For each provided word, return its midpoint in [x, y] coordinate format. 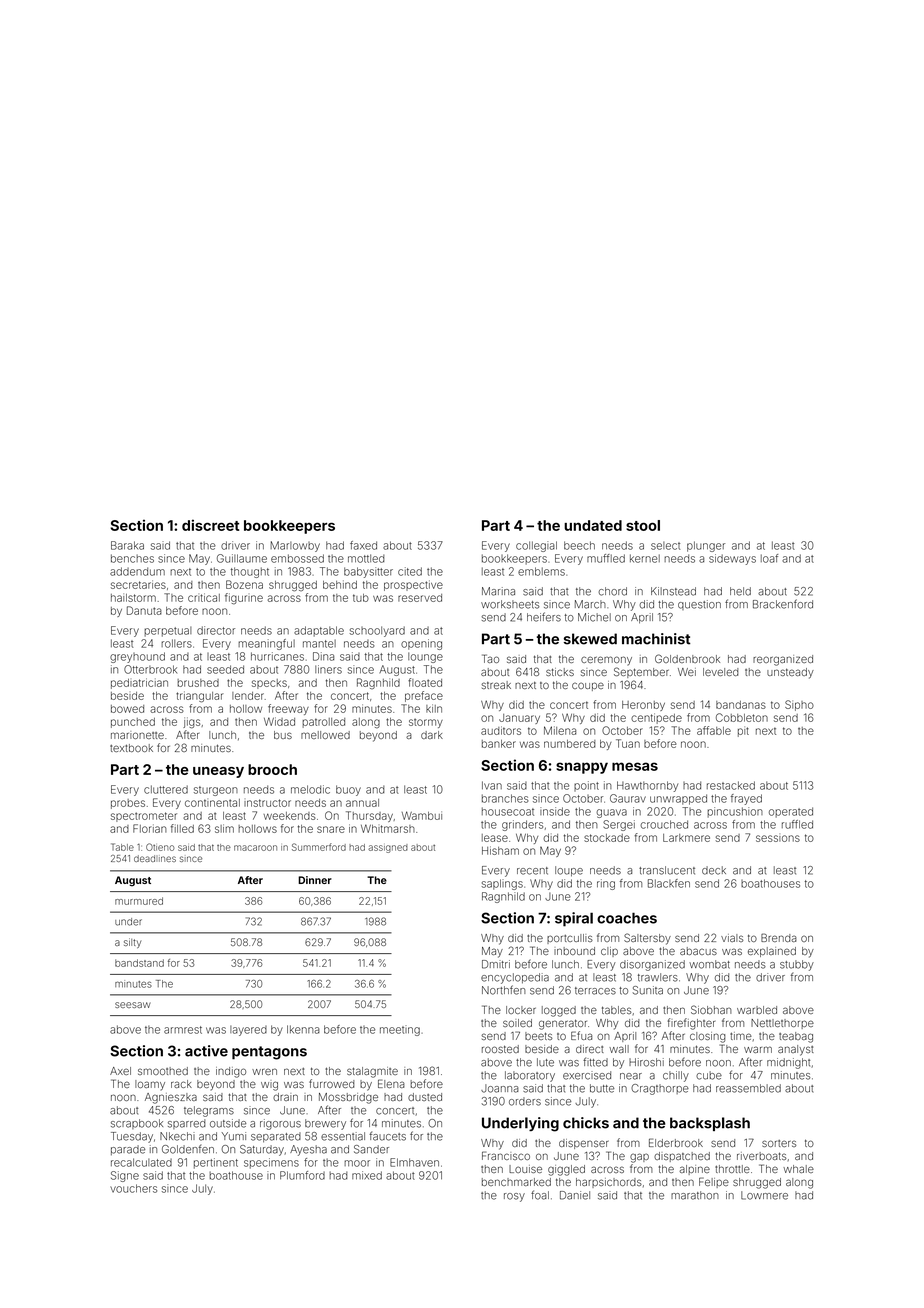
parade [128, 1150]
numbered [570, 744]
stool [643, 525]
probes [128, 804]
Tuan [628, 743]
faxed [363, 545]
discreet [210, 525]
